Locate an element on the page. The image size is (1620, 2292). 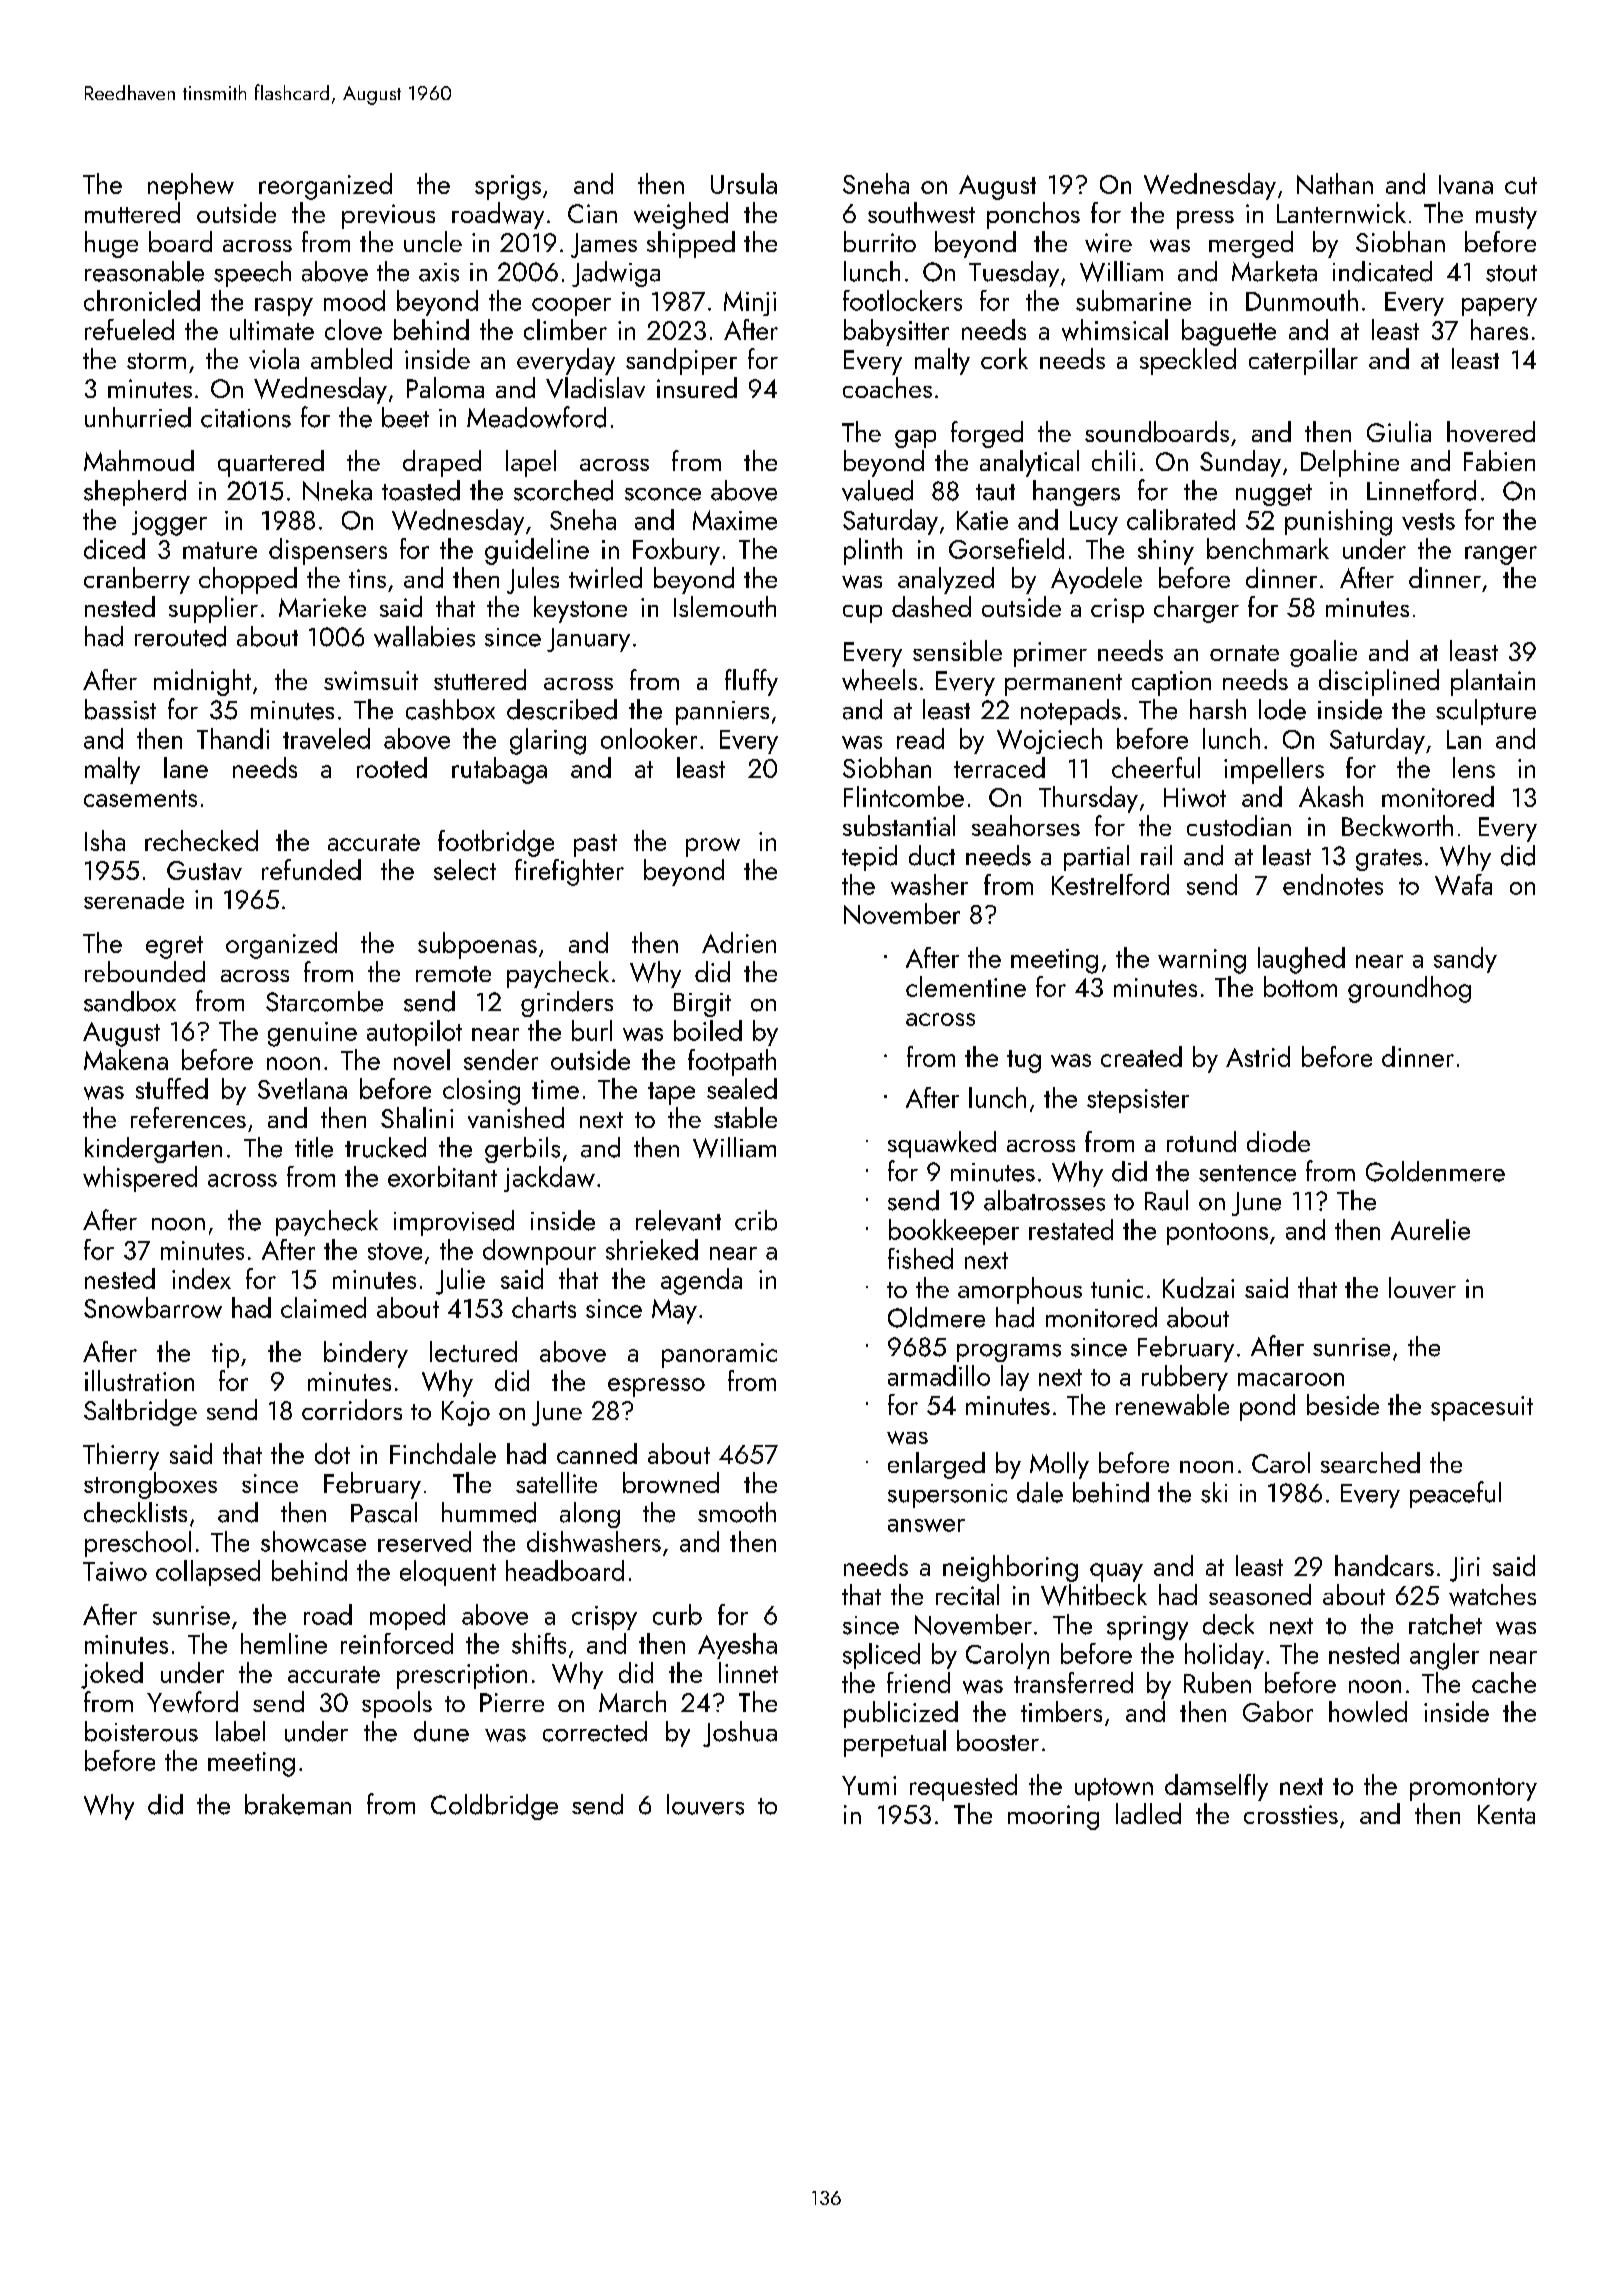
brakeman is located at coordinates (298, 1804).
